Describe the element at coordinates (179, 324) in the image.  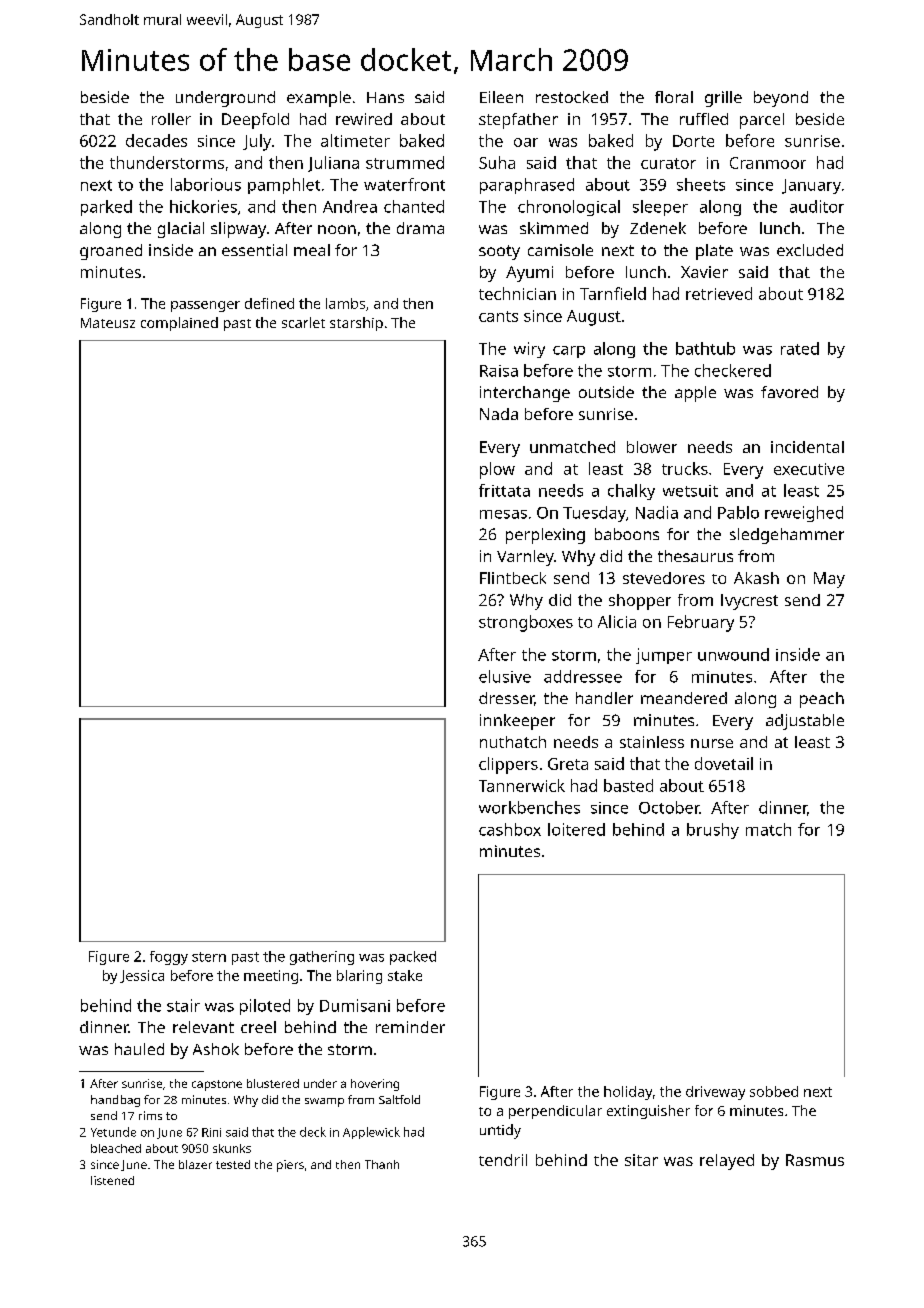
I see `complained` at that location.
